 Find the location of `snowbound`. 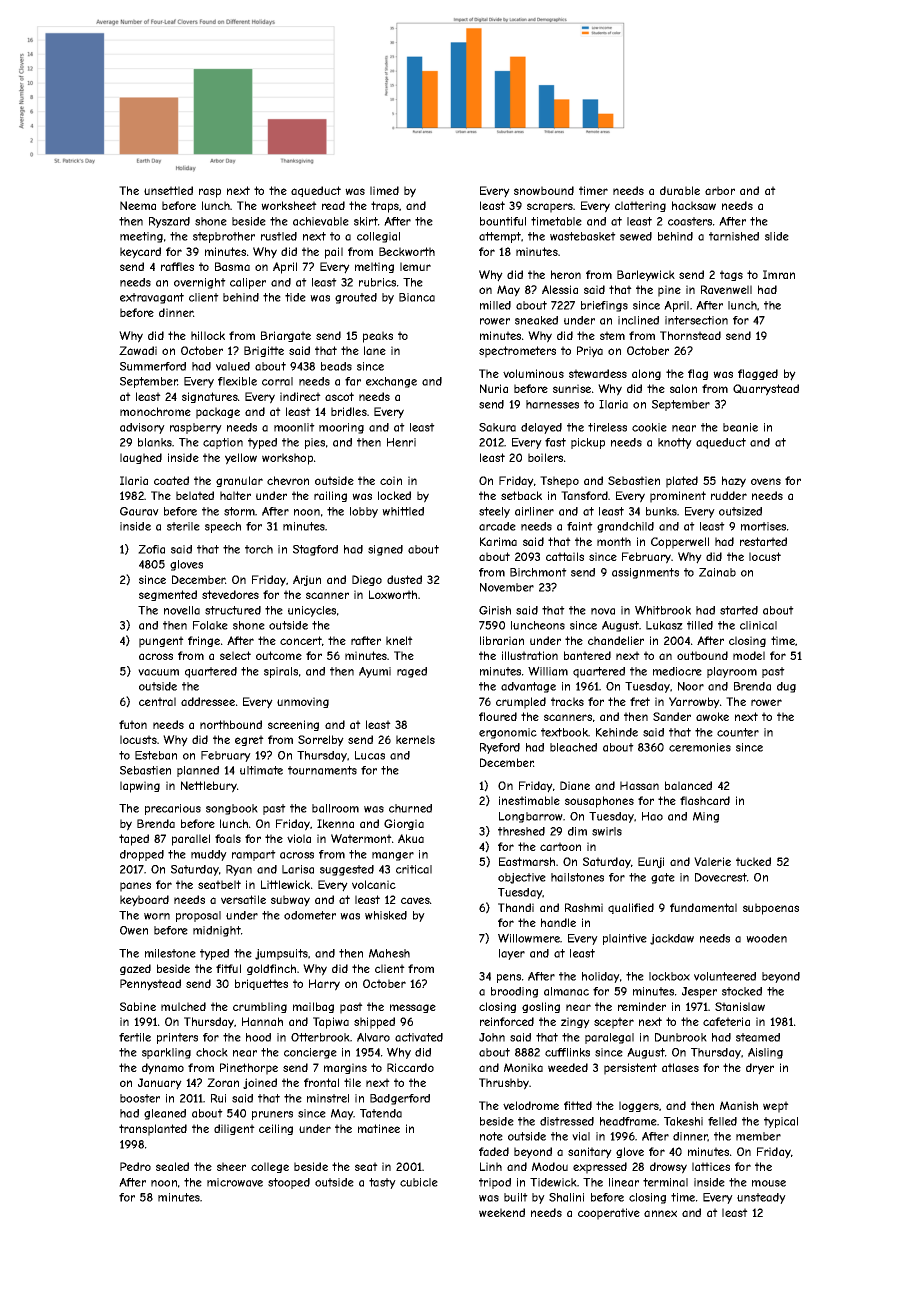

snowbound is located at coordinates (544, 190).
